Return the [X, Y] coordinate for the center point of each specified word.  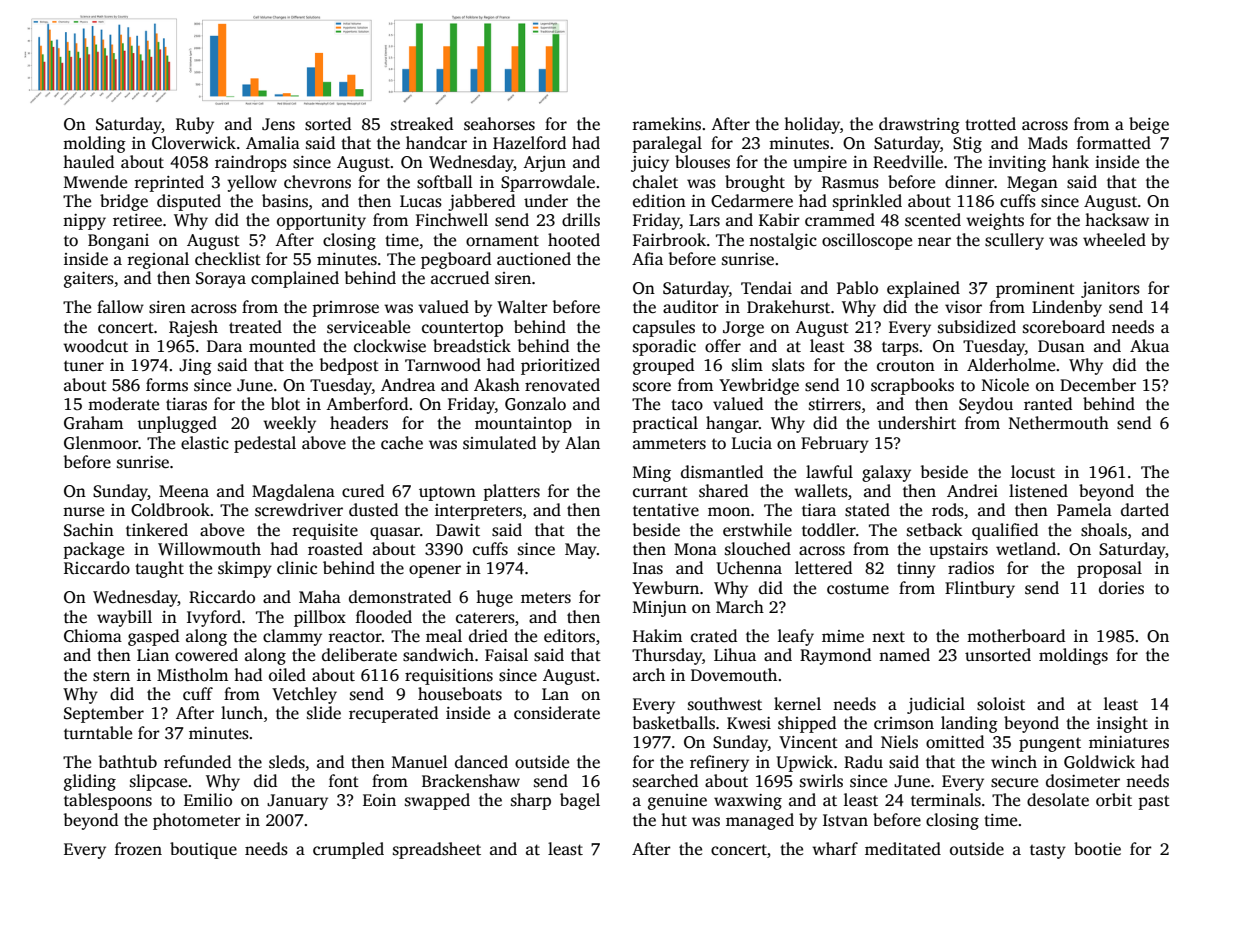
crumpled [348, 850]
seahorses [499, 124]
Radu [863, 762]
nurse [83, 512]
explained [923, 289]
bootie [1097, 849]
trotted [990, 124]
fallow [120, 306]
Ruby [195, 125]
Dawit [458, 530]
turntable [98, 732]
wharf [835, 848]
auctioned [534, 259]
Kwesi [749, 723]
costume [858, 589]
